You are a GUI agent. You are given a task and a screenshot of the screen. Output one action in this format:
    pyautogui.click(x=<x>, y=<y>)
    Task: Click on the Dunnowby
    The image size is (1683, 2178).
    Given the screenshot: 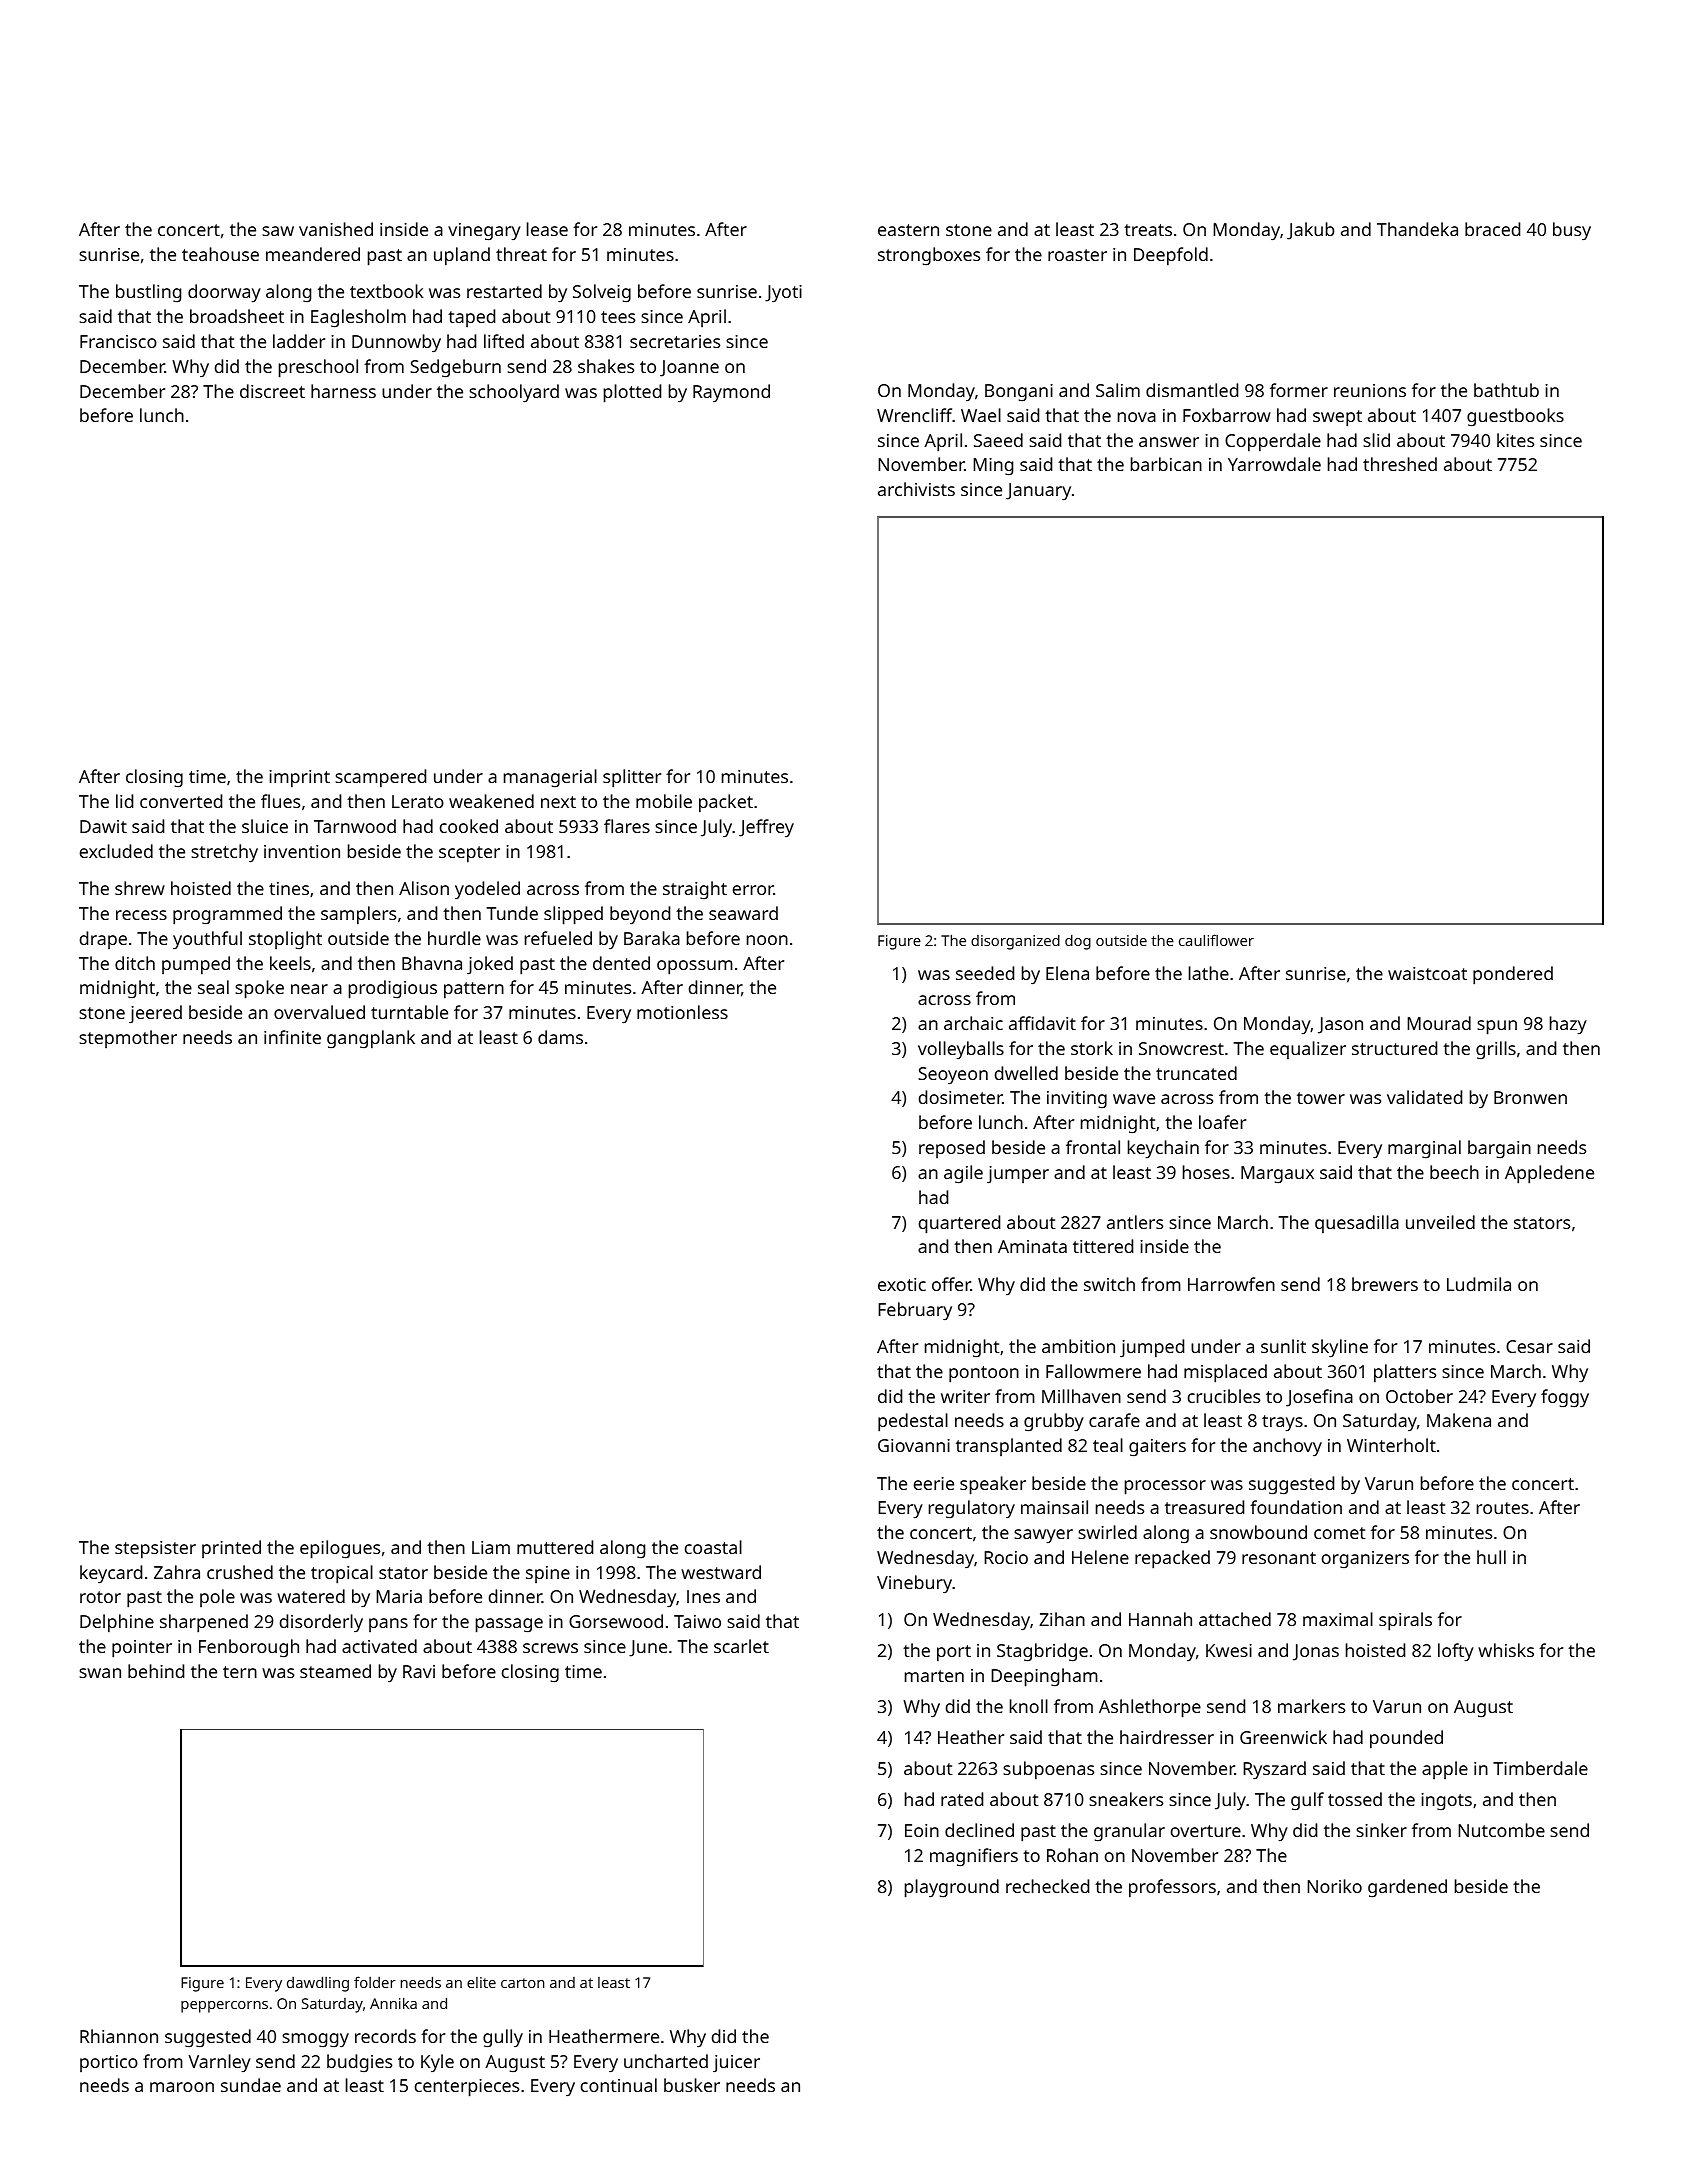 What is the action you would take?
    pyautogui.click(x=396, y=343)
